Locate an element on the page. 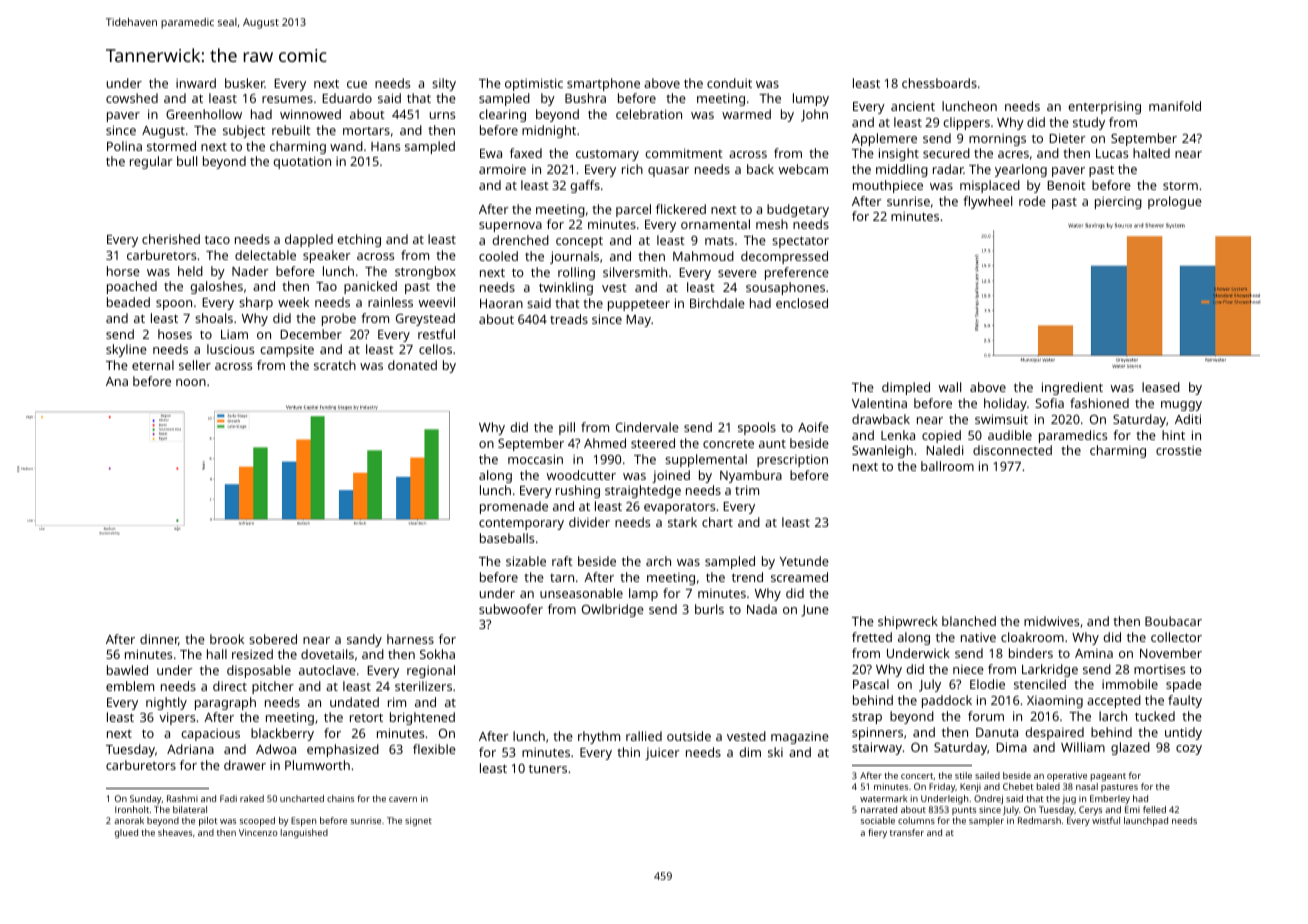 This document has height=924, width=1308. conduit is located at coordinates (729, 83).
